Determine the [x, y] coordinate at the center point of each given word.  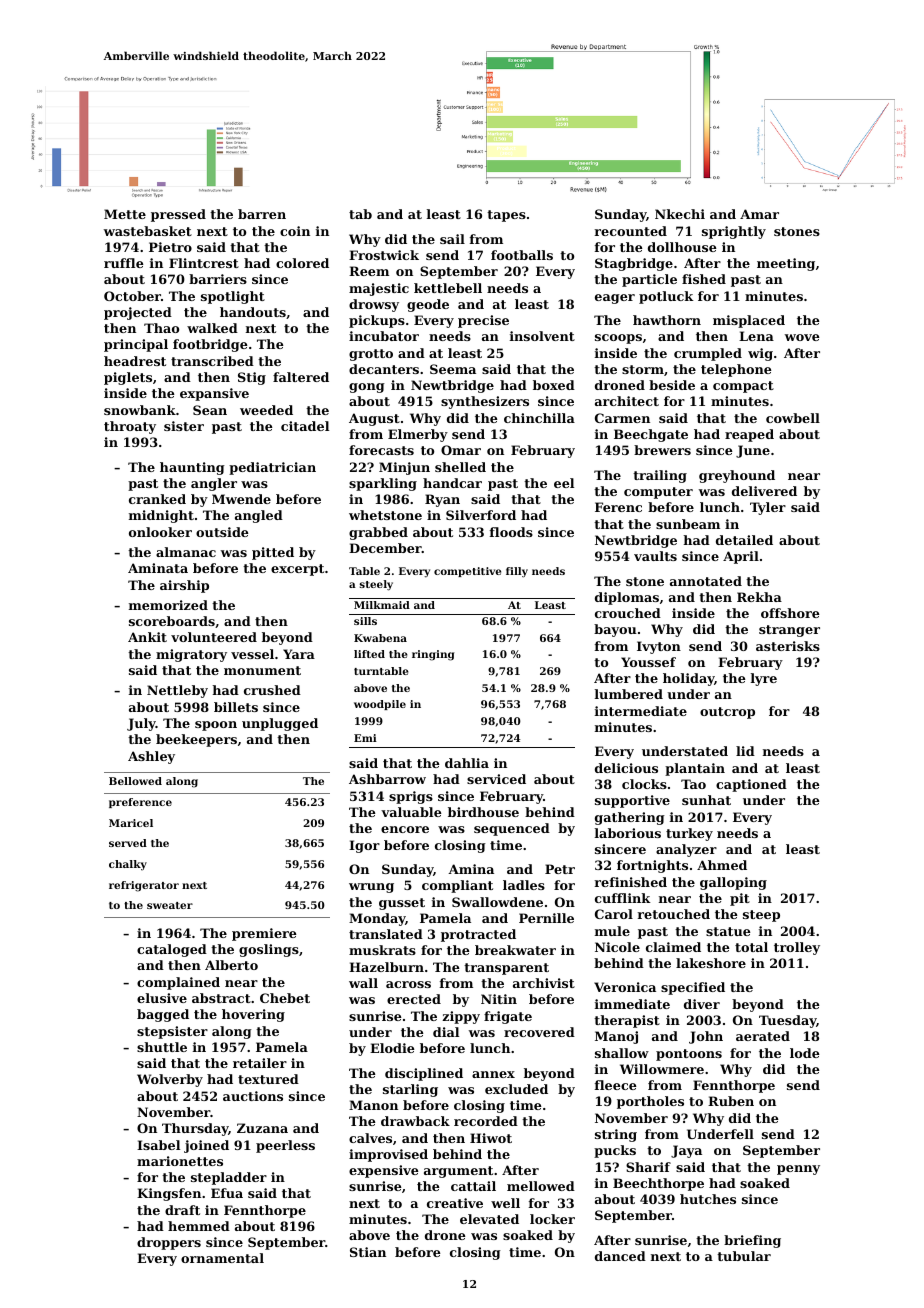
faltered [301, 377]
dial [446, 1032]
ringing [433, 655]
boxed [554, 385]
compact [743, 387]
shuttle [162, 1047]
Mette [125, 214]
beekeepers [196, 740]
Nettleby [177, 691]
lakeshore [711, 963]
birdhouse [483, 812]
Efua [227, 1193]
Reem [369, 271]
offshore [790, 613]
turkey [689, 834]
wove [802, 337]
